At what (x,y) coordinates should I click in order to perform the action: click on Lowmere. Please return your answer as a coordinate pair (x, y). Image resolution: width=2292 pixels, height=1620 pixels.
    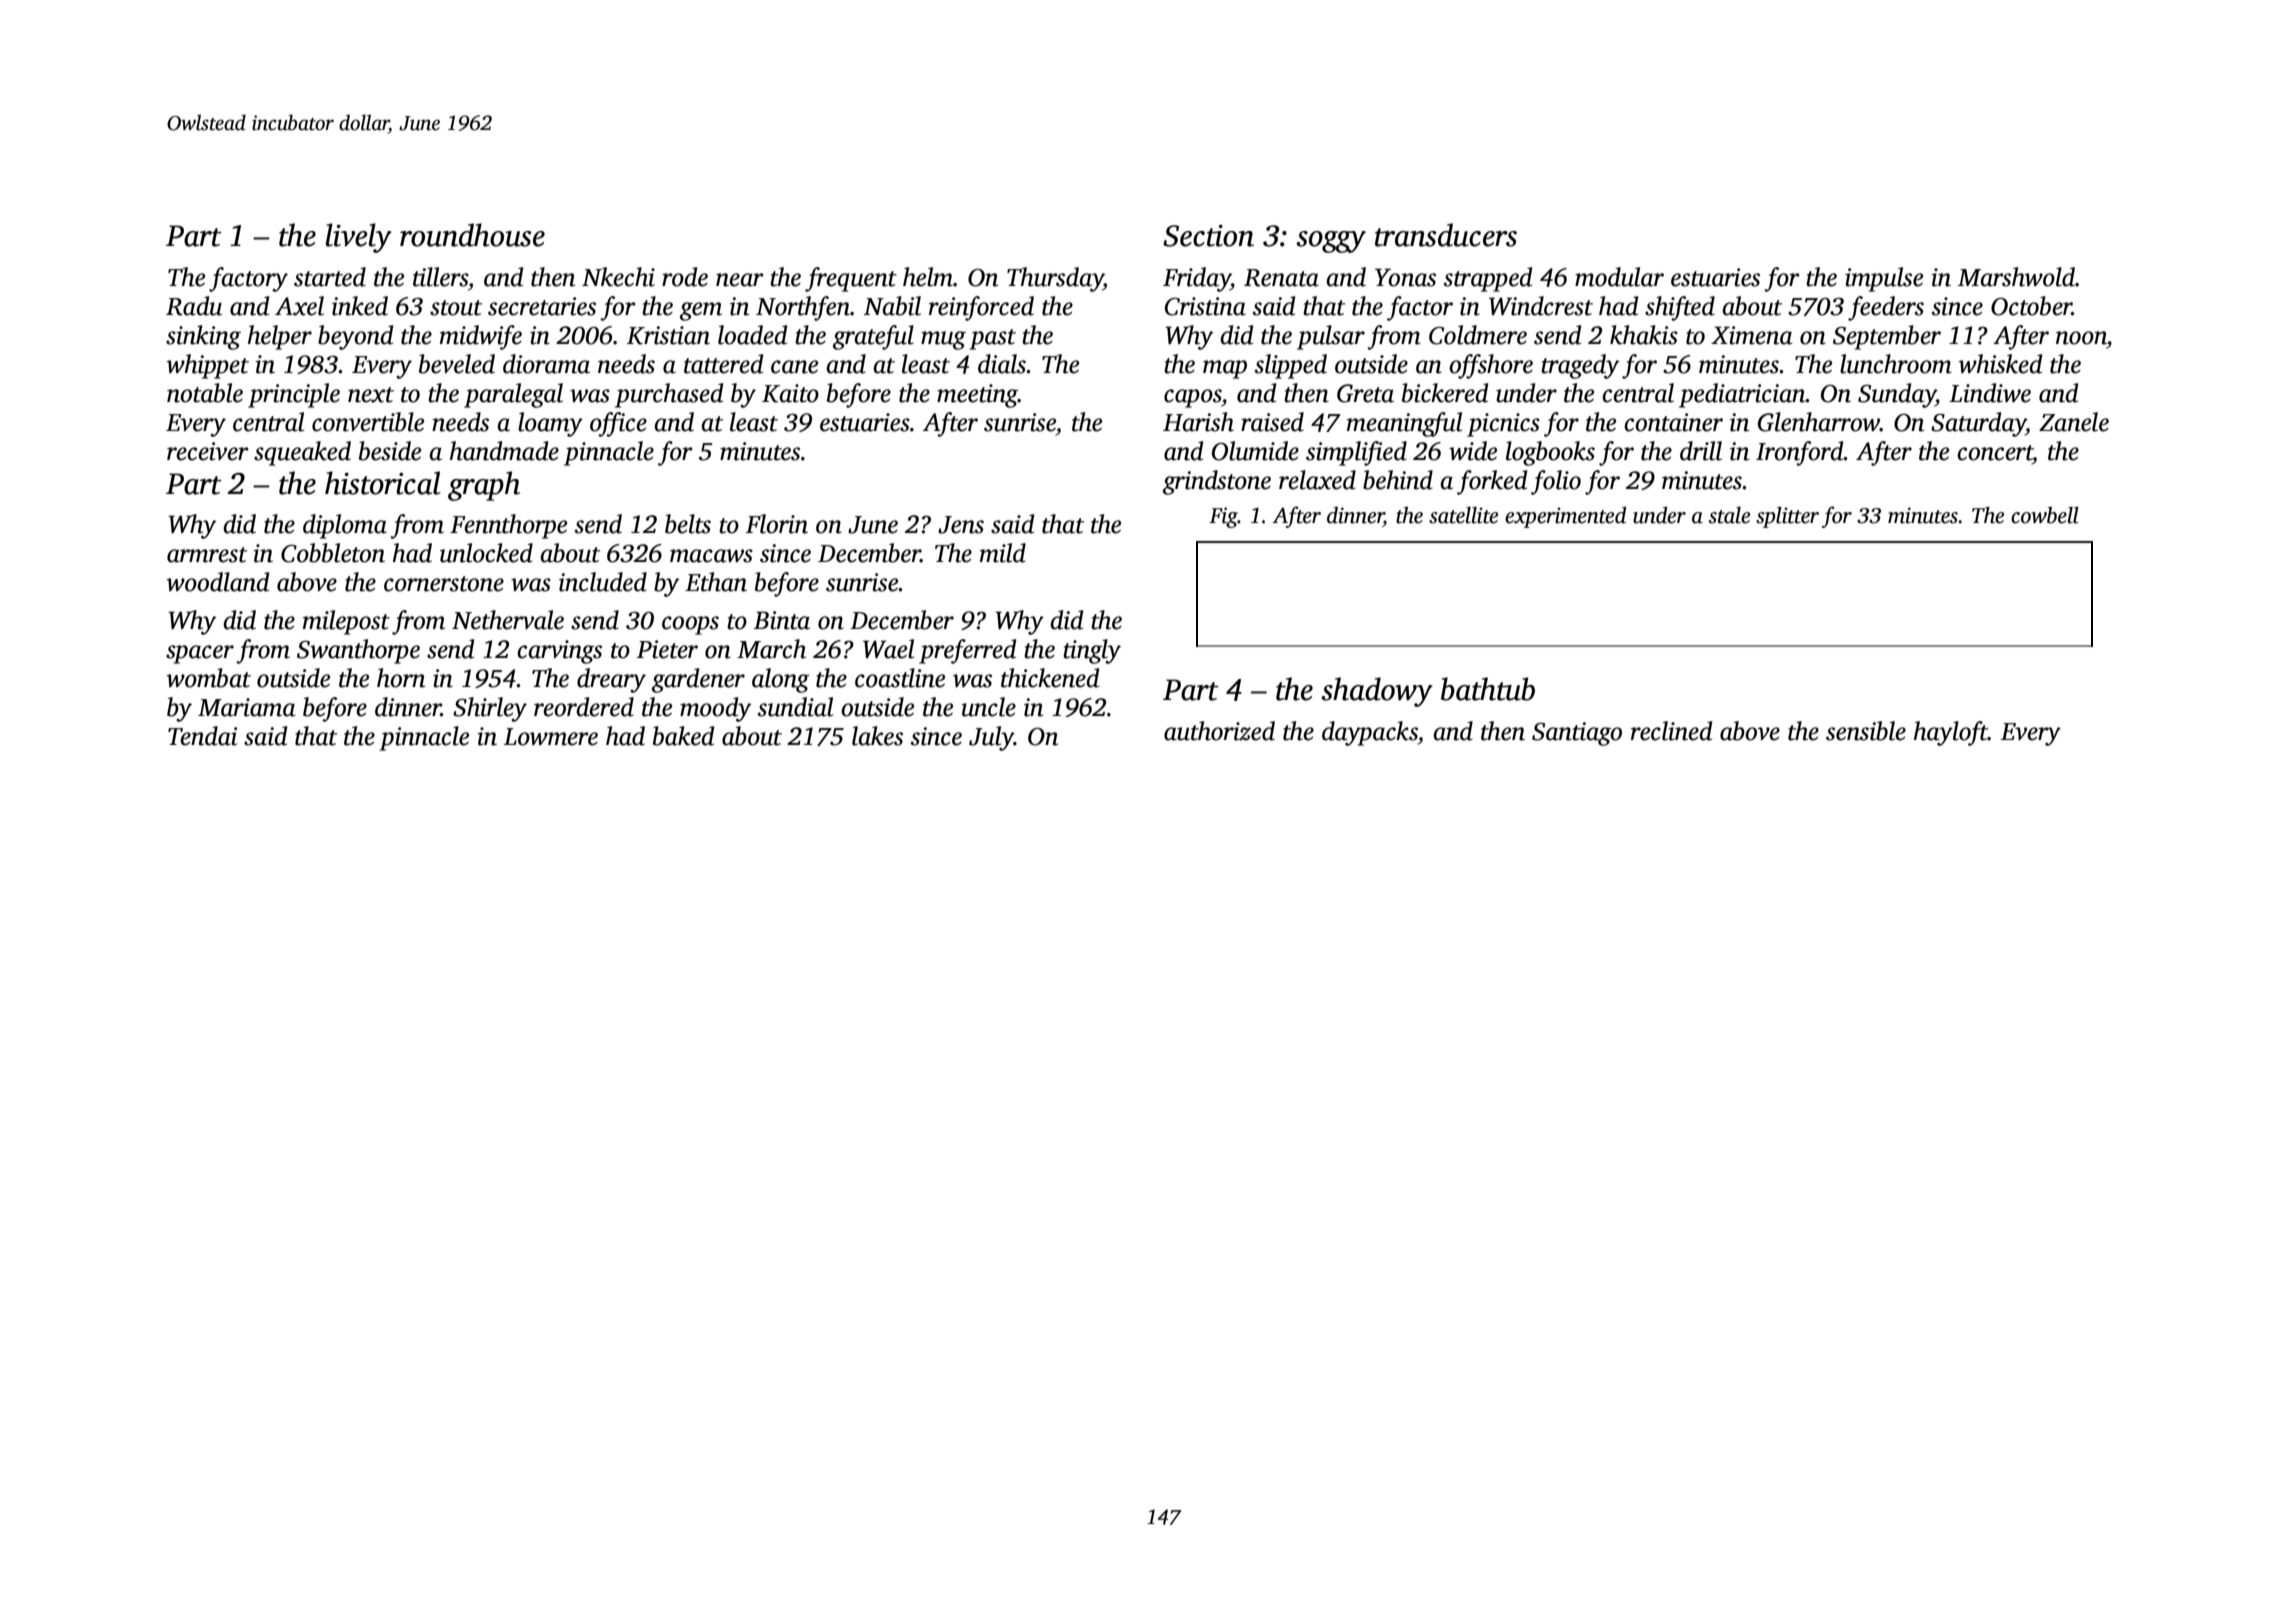
    Looking at the image, I should click on (551, 737).
